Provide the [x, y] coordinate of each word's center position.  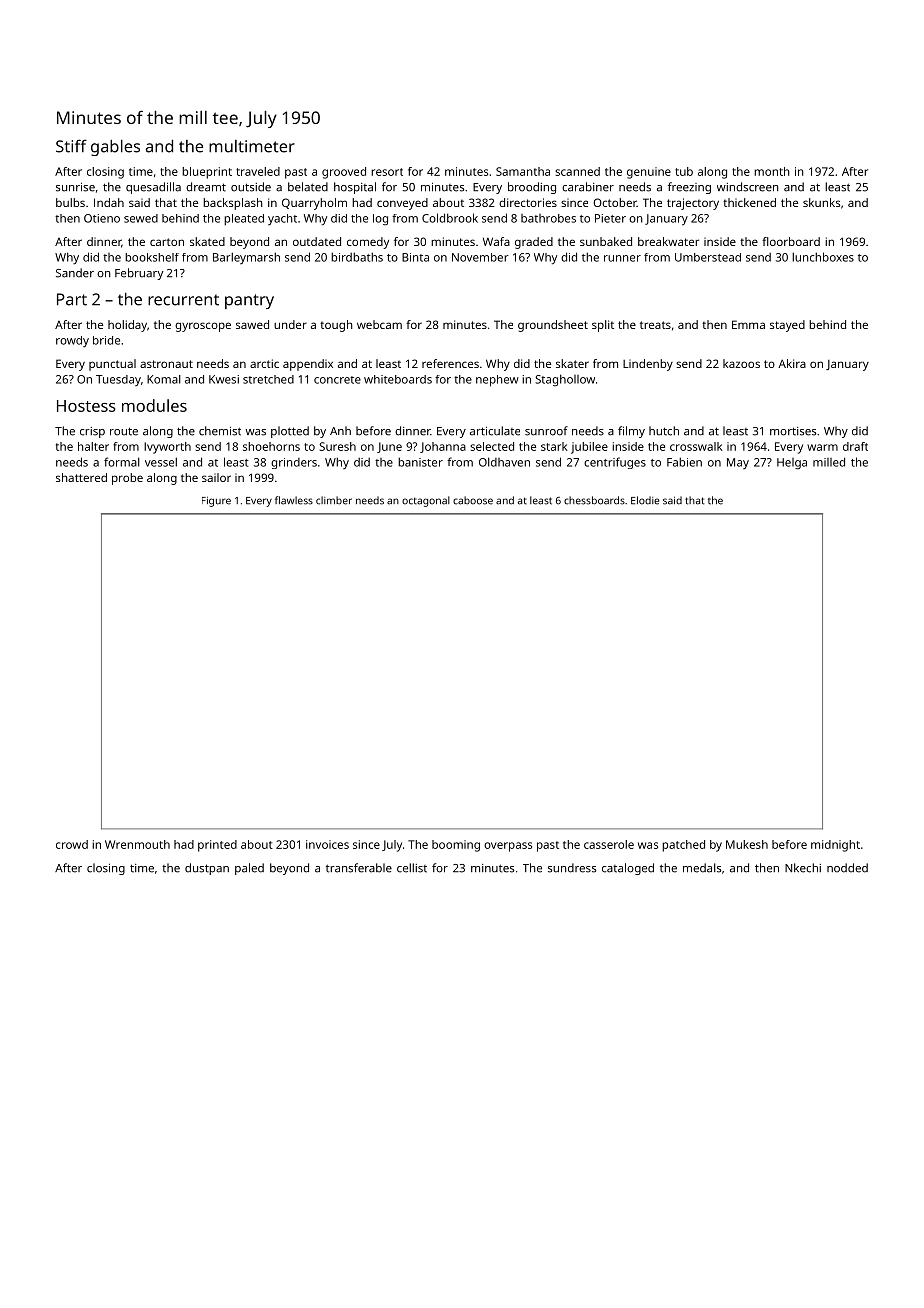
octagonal [426, 501]
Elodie [645, 500]
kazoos [741, 363]
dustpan [207, 869]
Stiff [71, 146]
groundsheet [553, 326]
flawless [294, 500]
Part [72, 299]
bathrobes [548, 218]
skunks [821, 202]
